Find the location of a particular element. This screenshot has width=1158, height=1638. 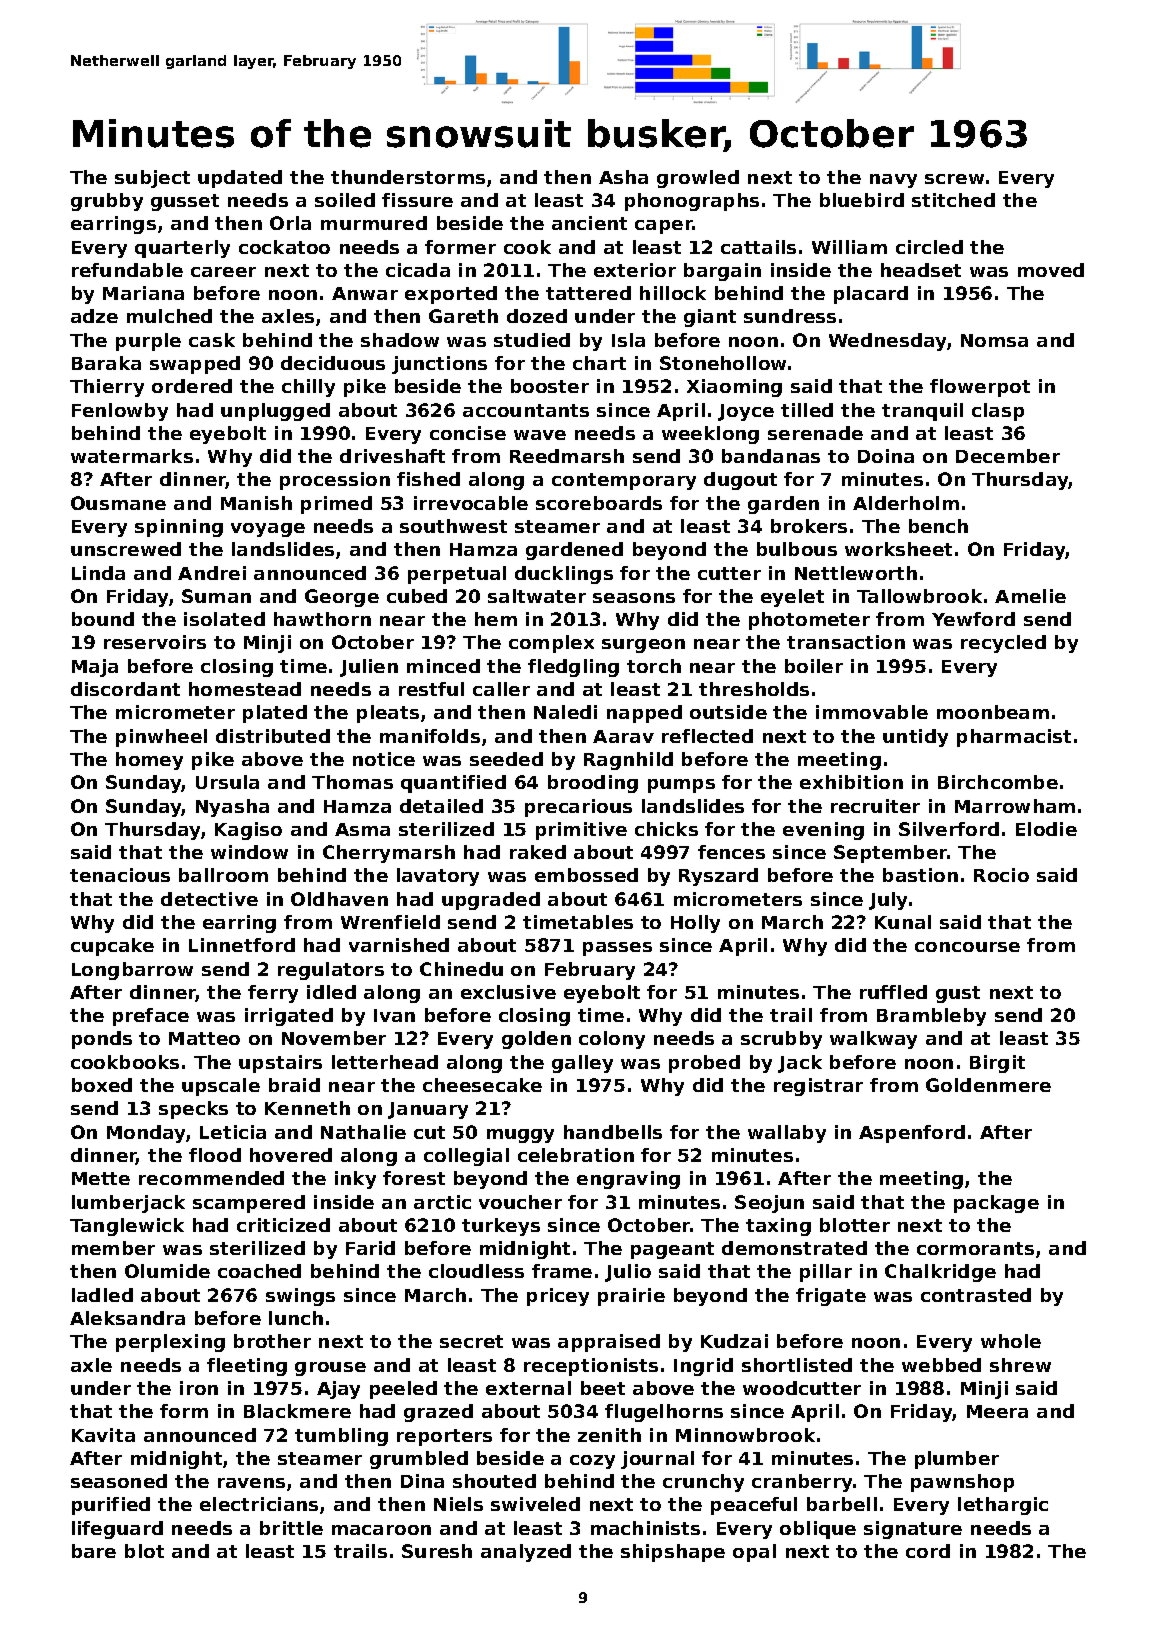

bare is located at coordinates (94, 1551).
